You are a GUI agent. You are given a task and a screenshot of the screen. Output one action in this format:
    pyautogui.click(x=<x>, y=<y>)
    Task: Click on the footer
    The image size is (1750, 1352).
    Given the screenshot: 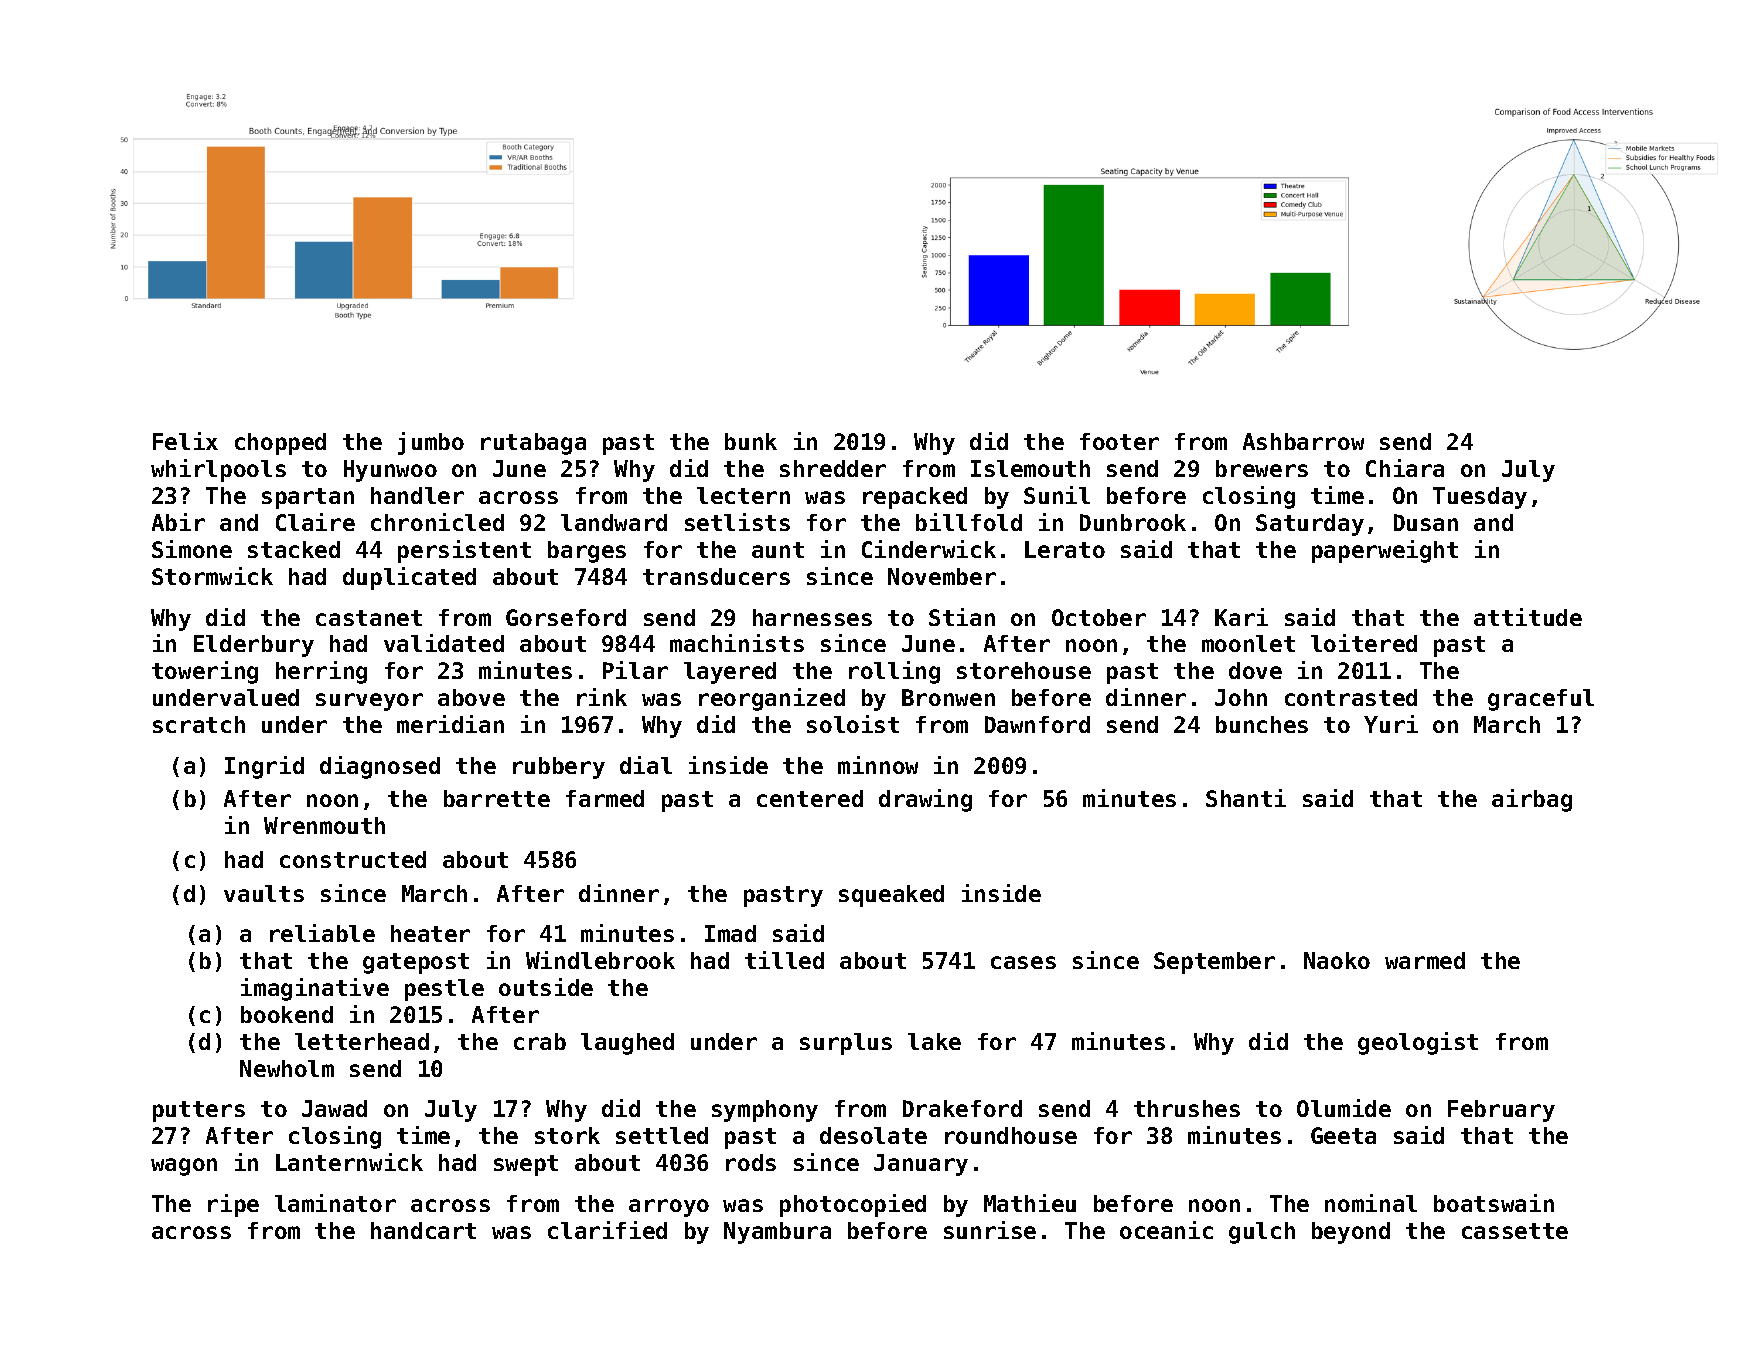 What is the action you would take?
    pyautogui.click(x=1119, y=441)
